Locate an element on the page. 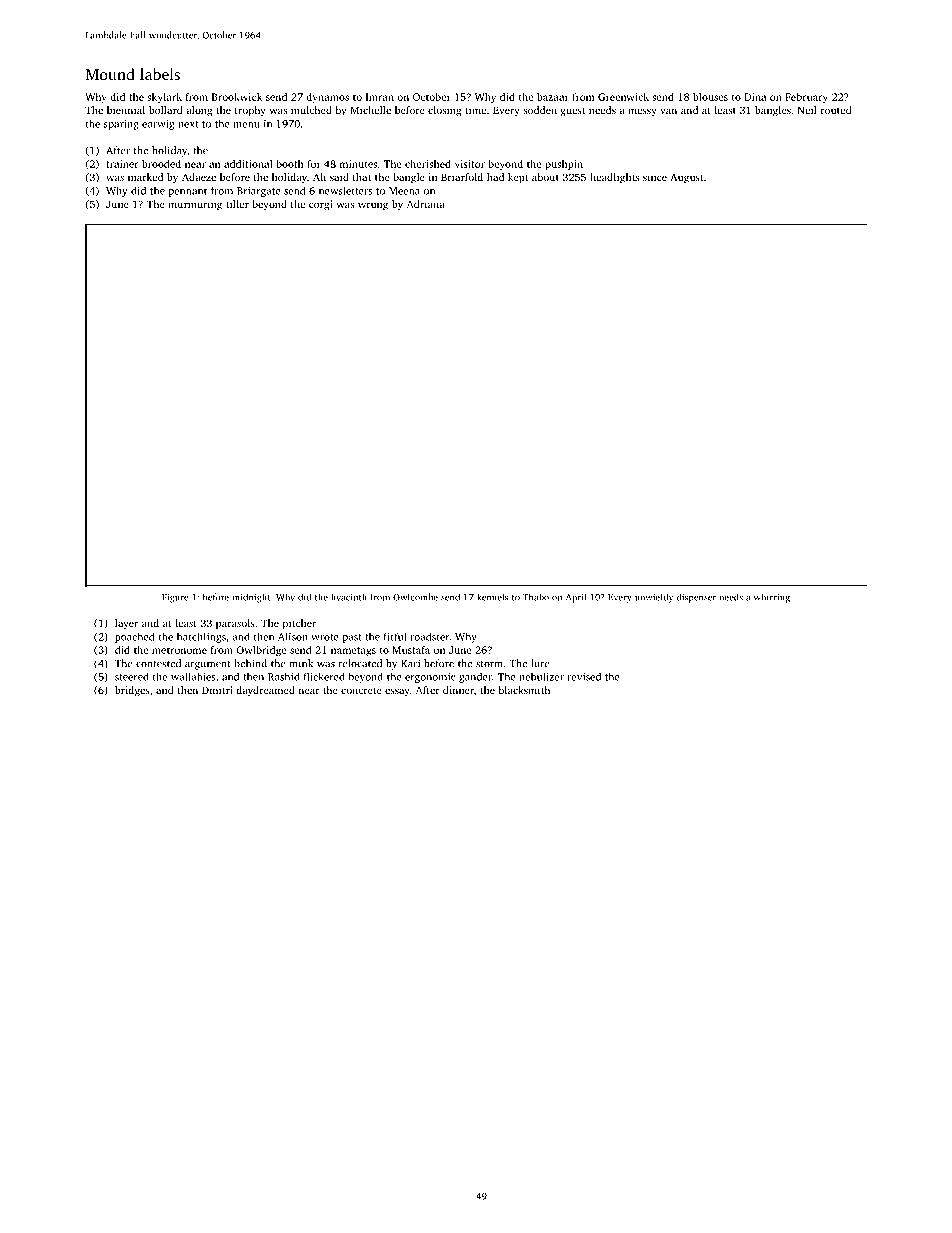 This document has width=952, height=1233. murmuring is located at coordinates (195, 205).
